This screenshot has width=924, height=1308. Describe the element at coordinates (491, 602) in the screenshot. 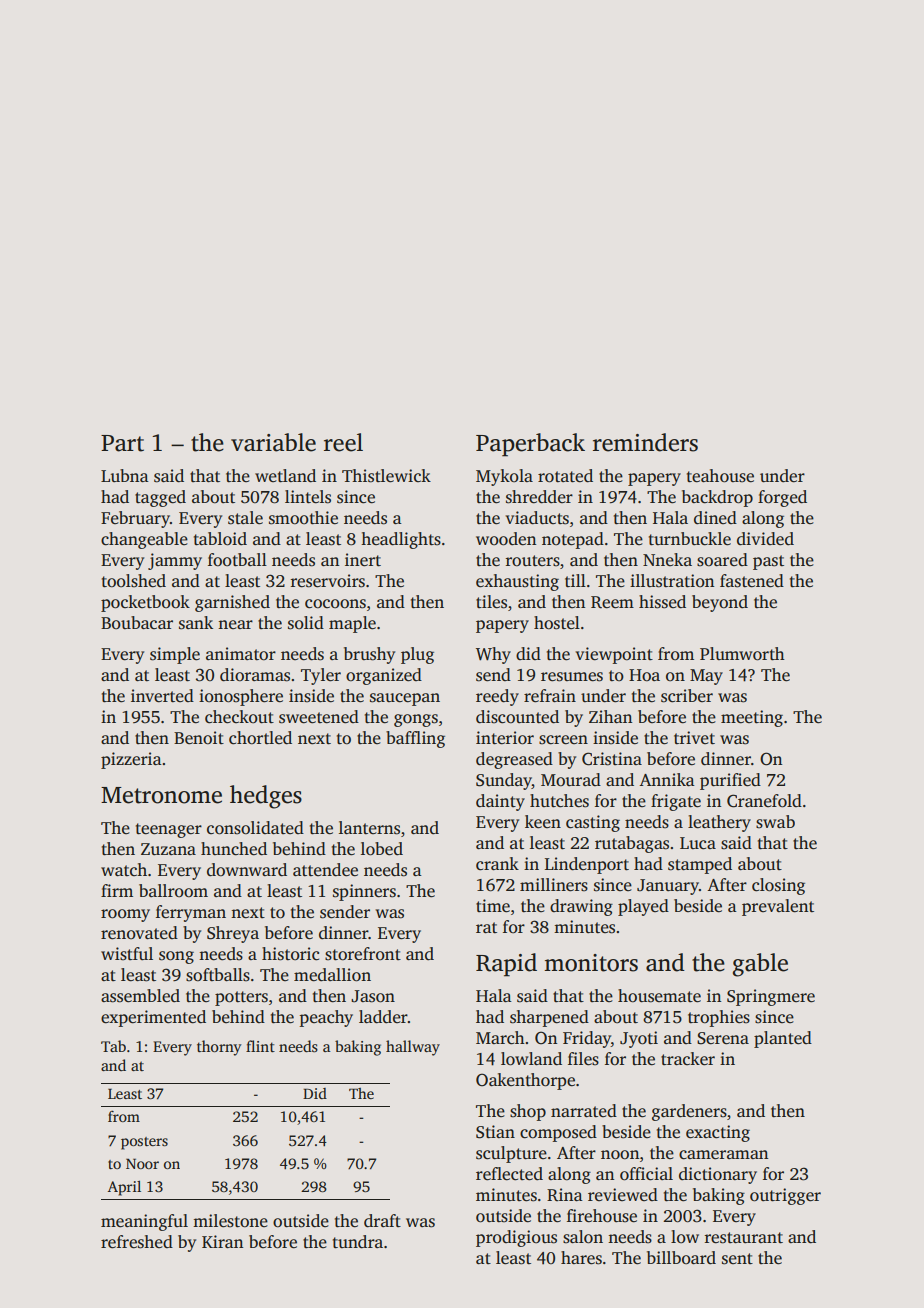

I see `tiles` at that location.
